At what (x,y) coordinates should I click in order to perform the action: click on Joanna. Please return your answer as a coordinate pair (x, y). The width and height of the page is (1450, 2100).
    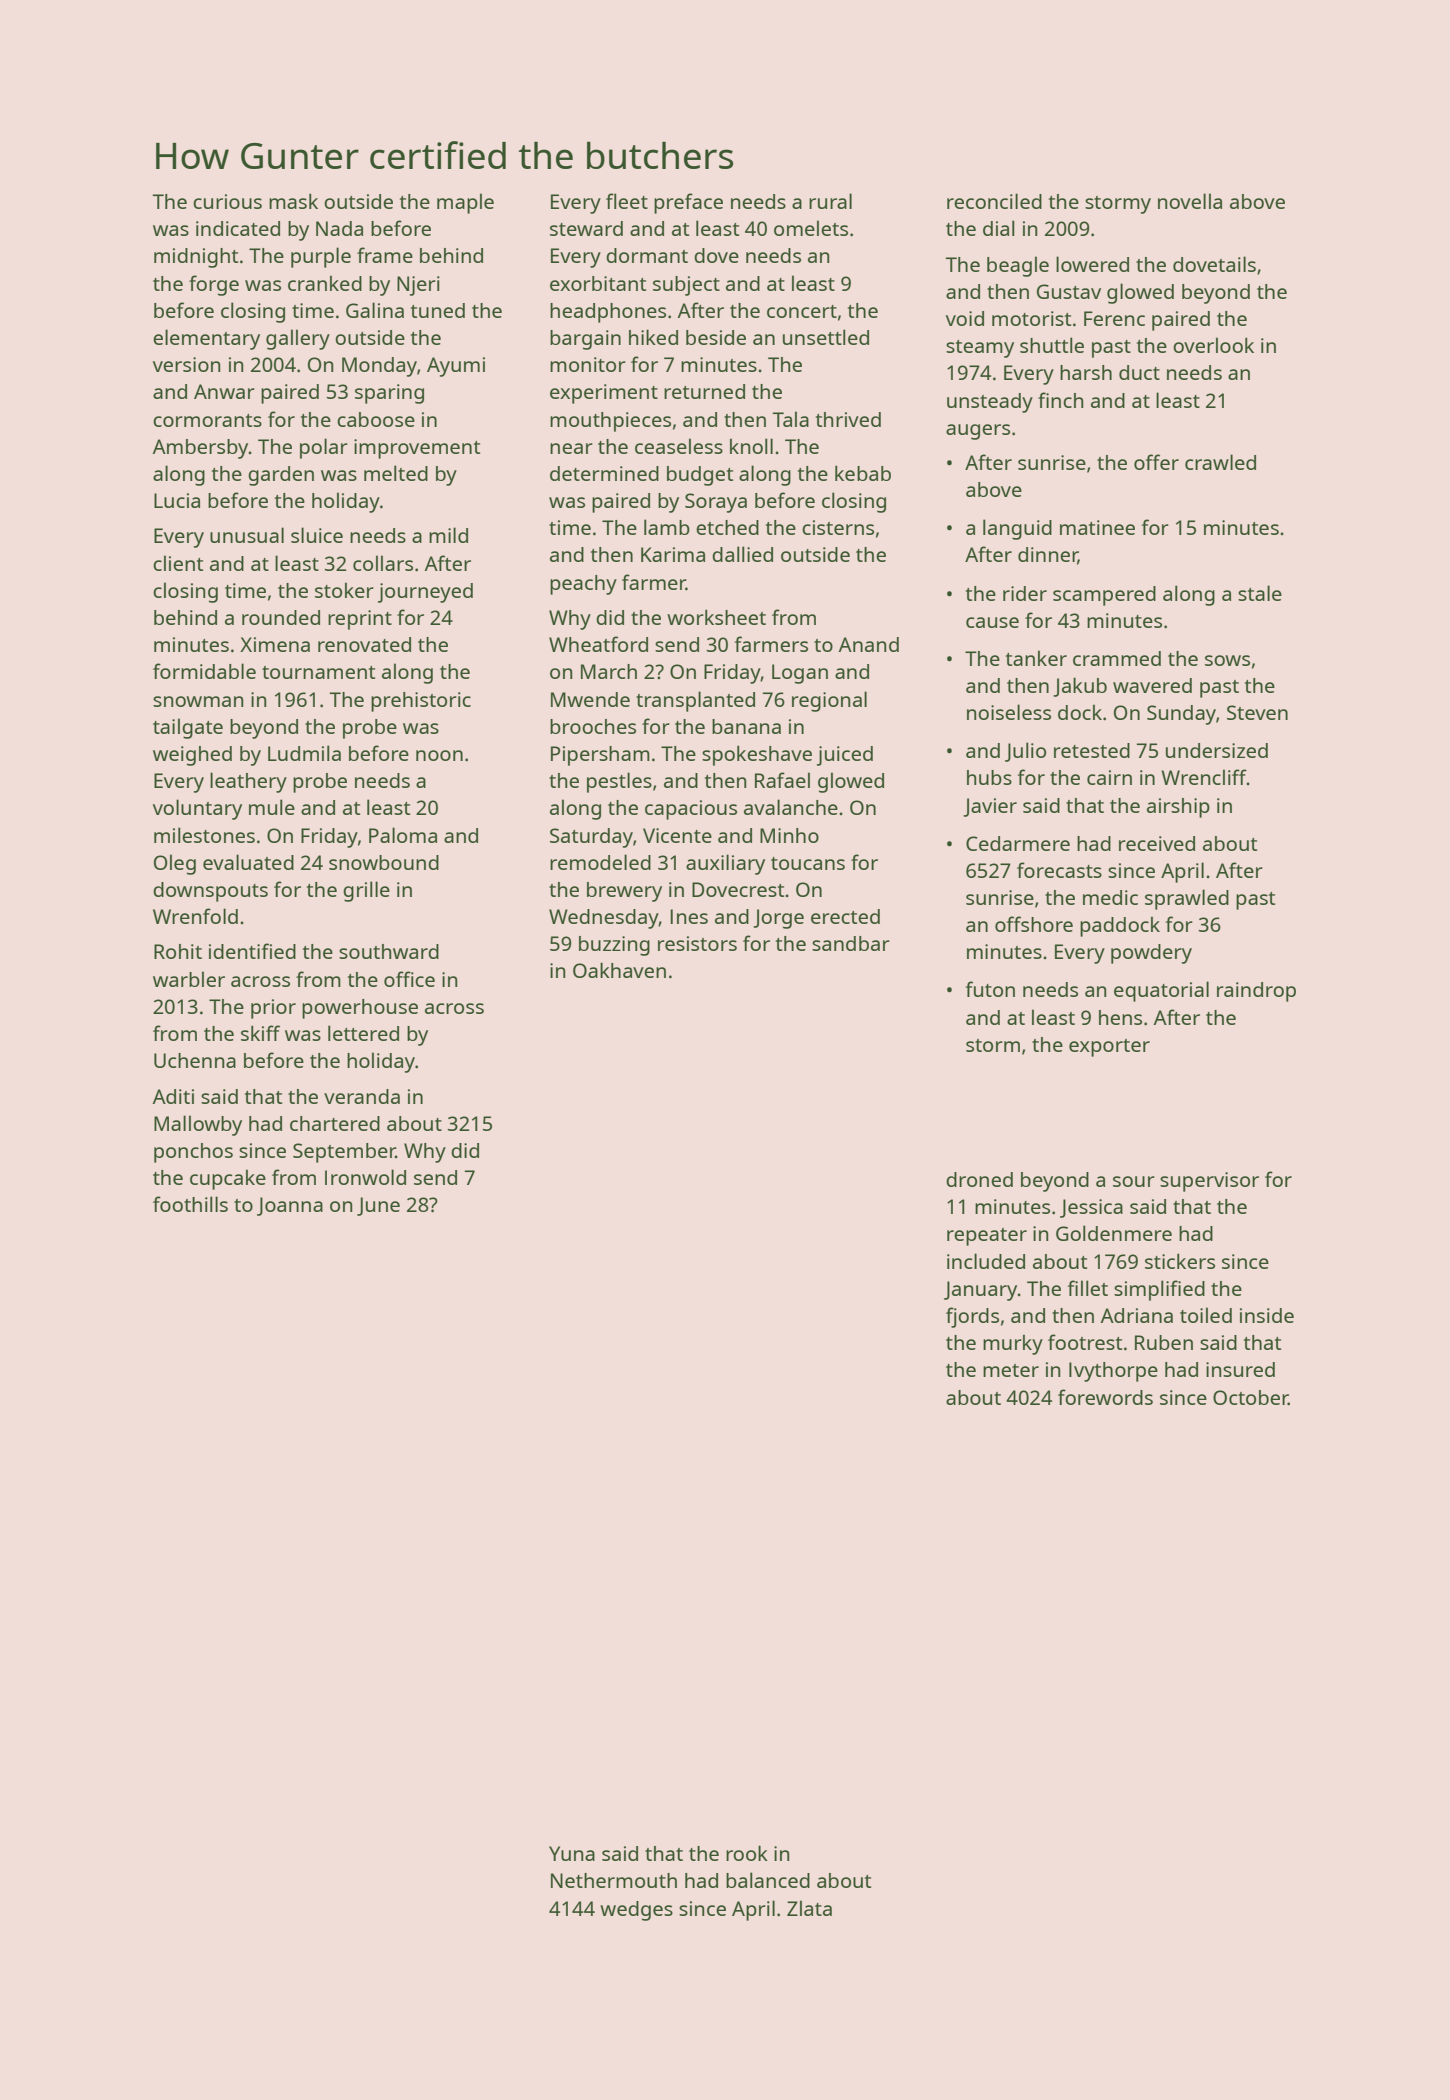
    Looking at the image, I should click on (290, 1206).
